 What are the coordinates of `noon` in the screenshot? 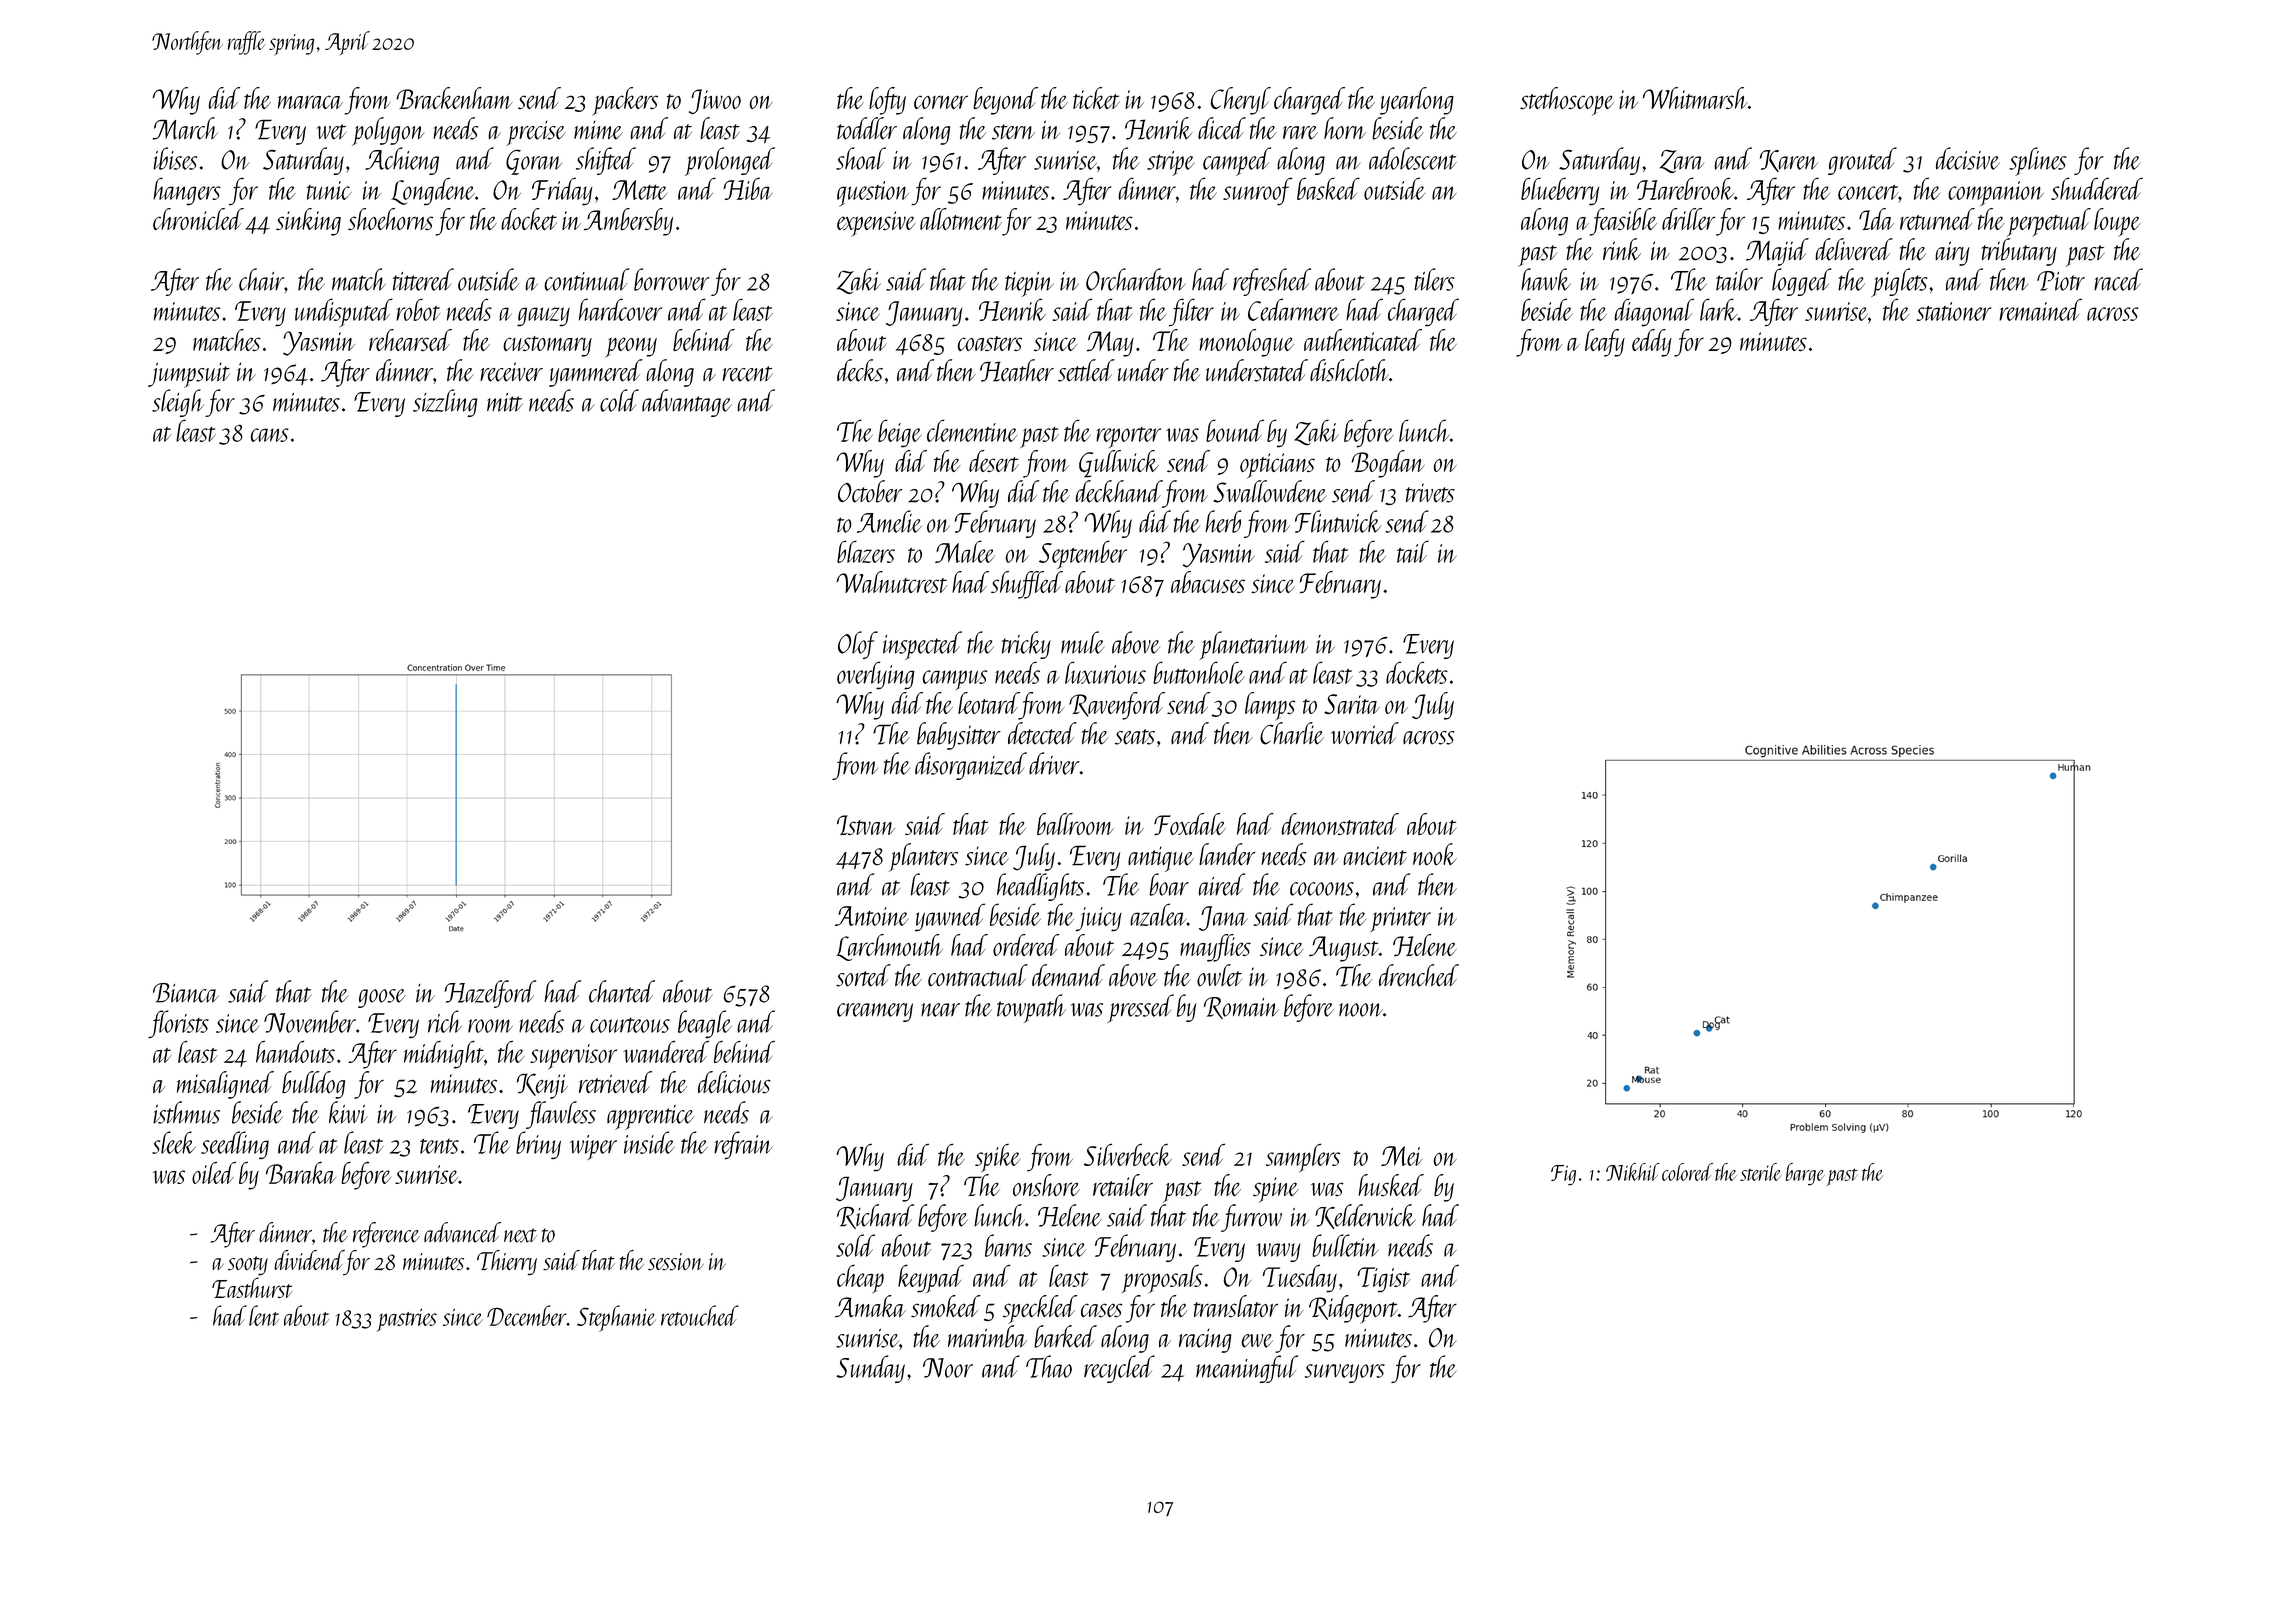 It's located at (1361, 1010).
